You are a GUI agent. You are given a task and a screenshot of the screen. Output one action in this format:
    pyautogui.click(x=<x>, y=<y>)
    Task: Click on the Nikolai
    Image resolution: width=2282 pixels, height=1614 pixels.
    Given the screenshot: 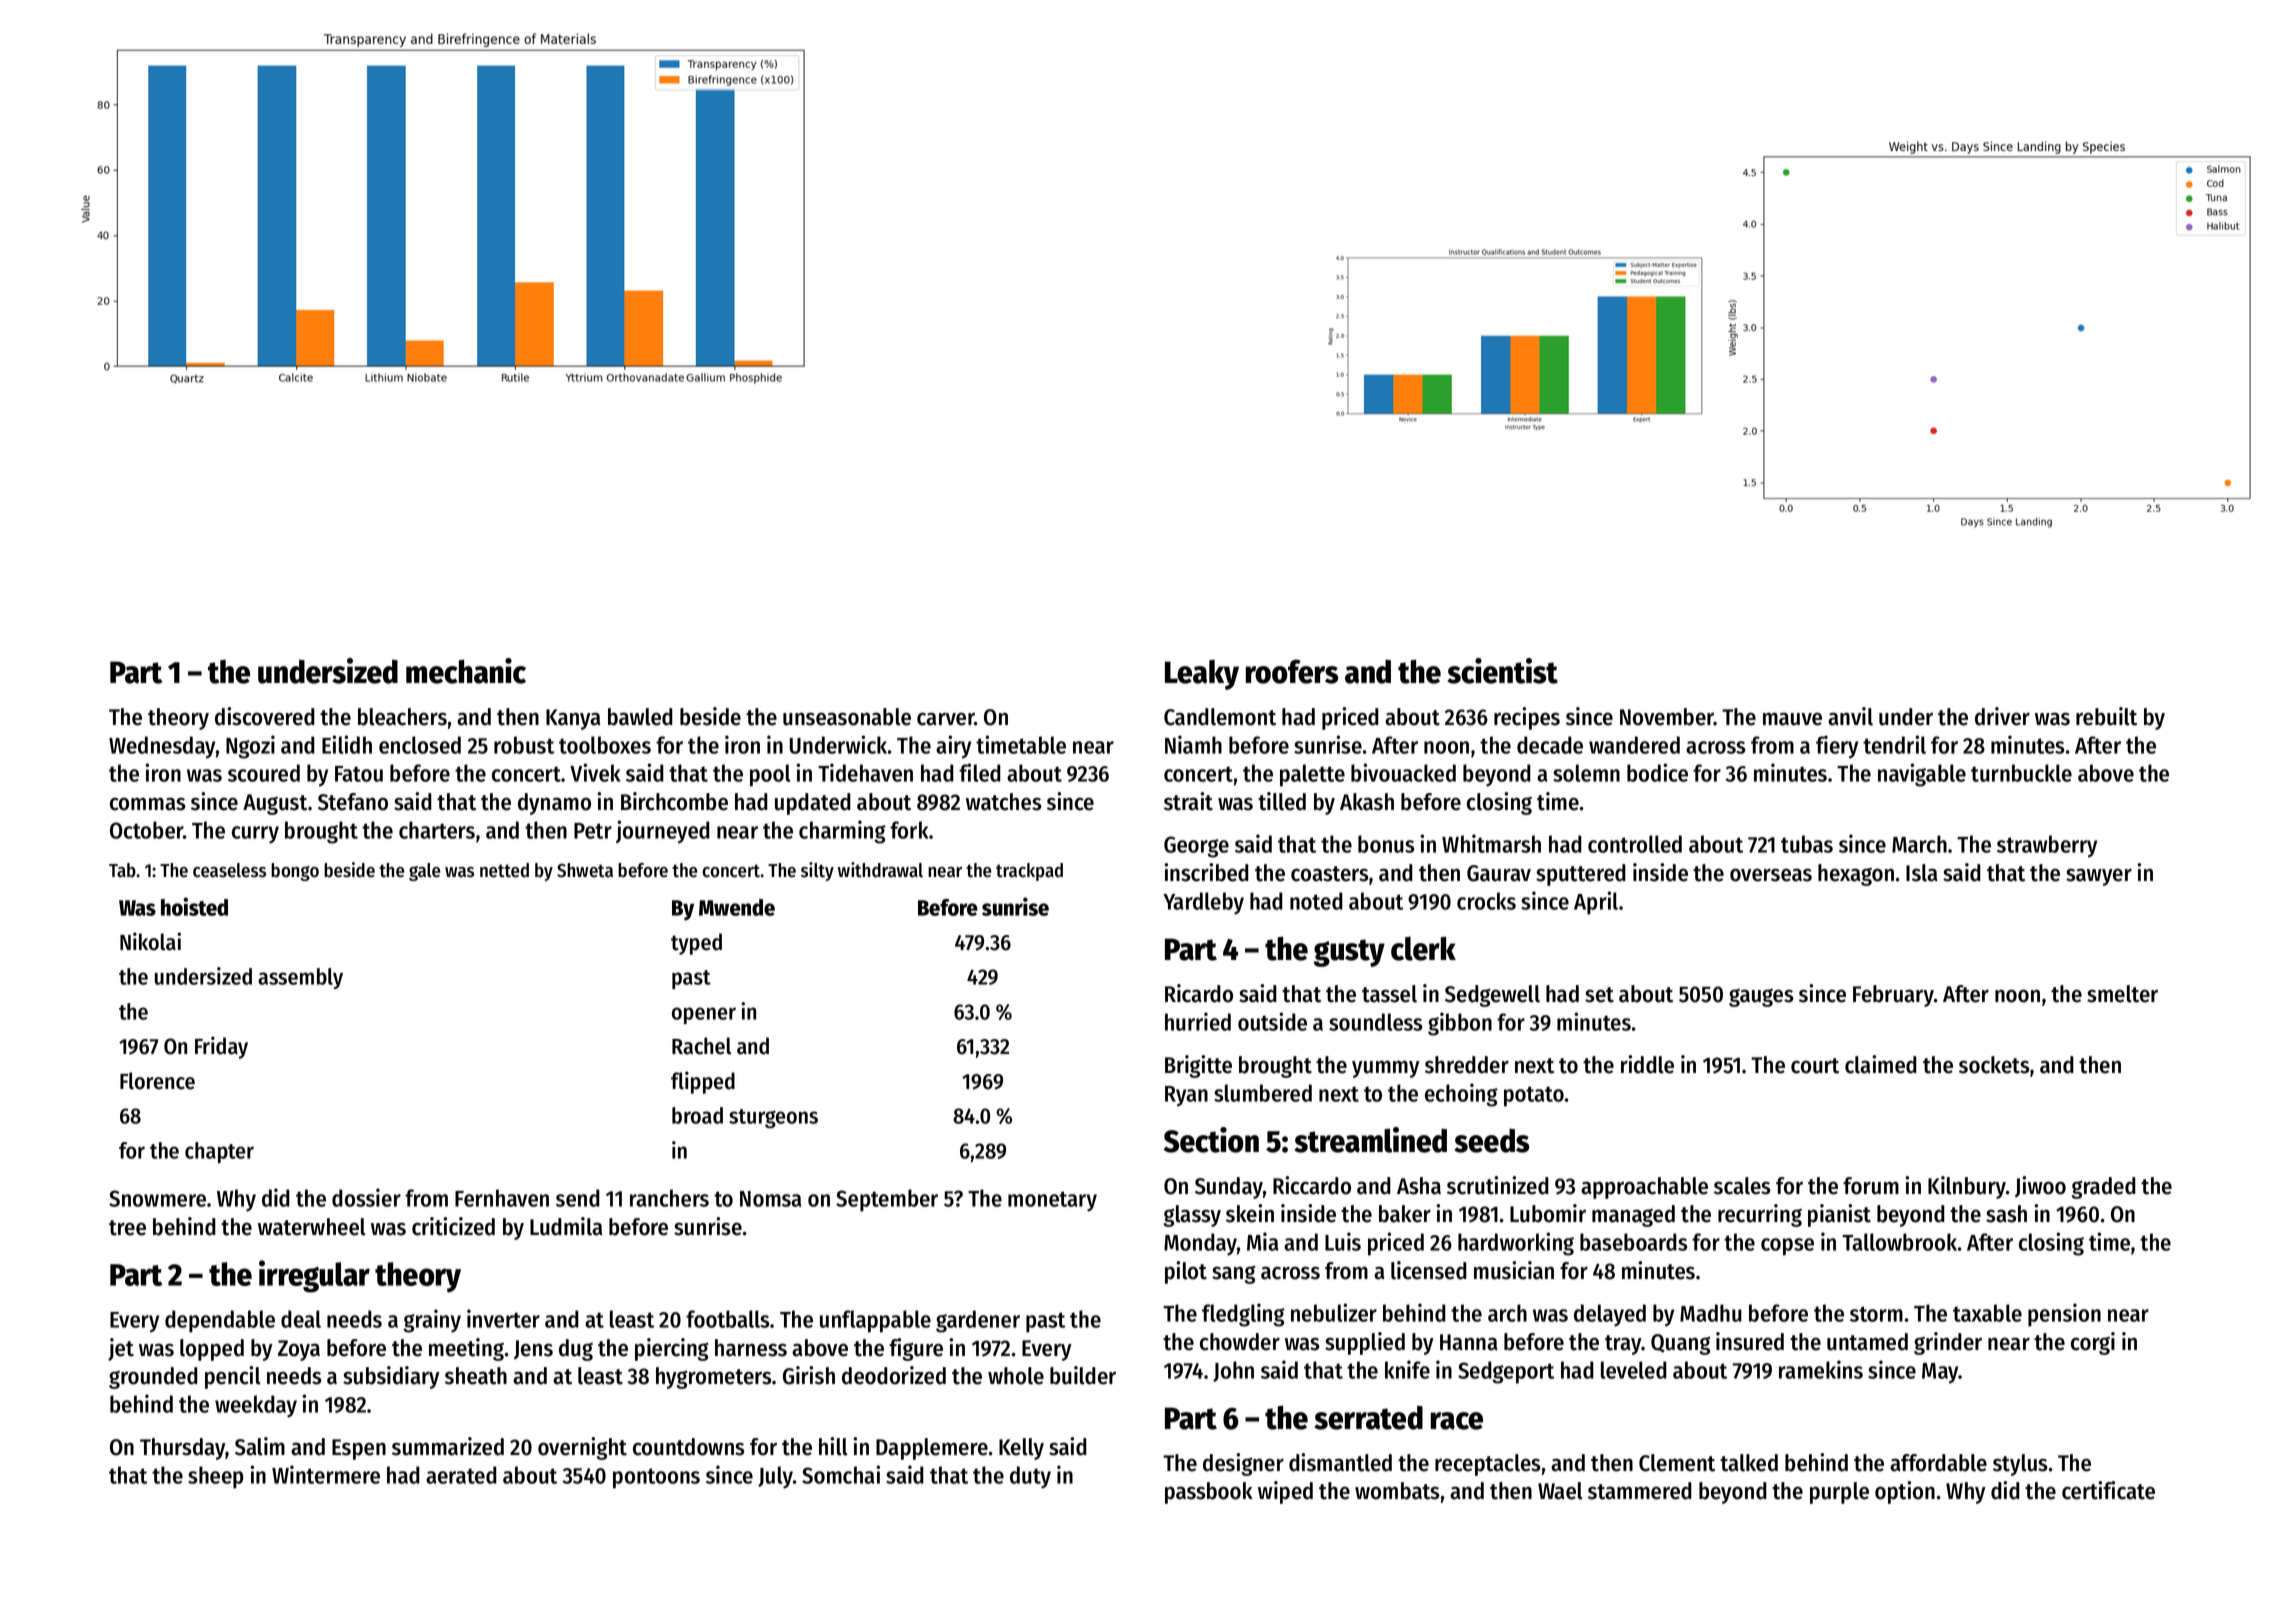 What is the action you would take?
    pyautogui.click(x=150, y=941)
